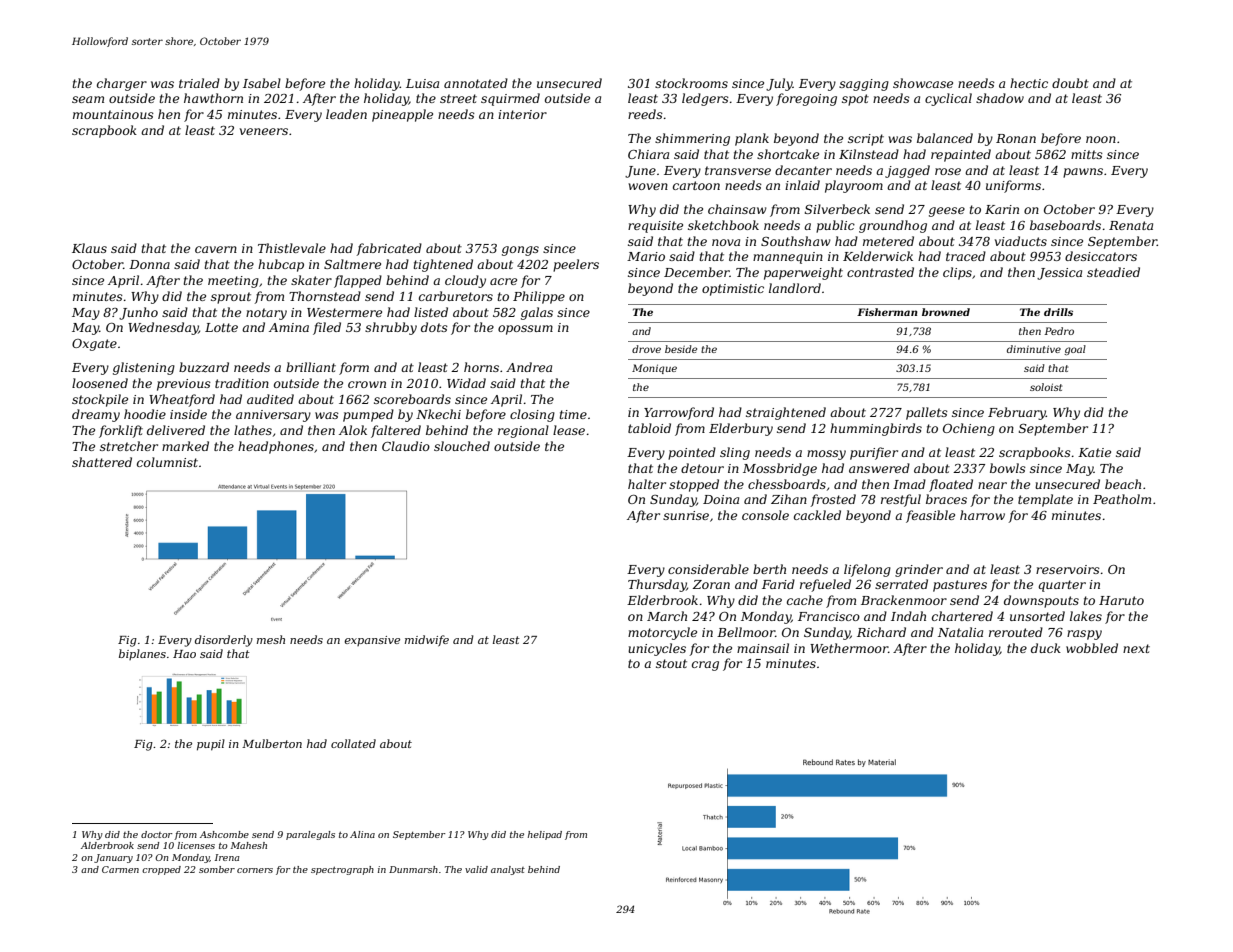 The image size is (1233, 952). I want to click on glistening, so click(144, 368).
